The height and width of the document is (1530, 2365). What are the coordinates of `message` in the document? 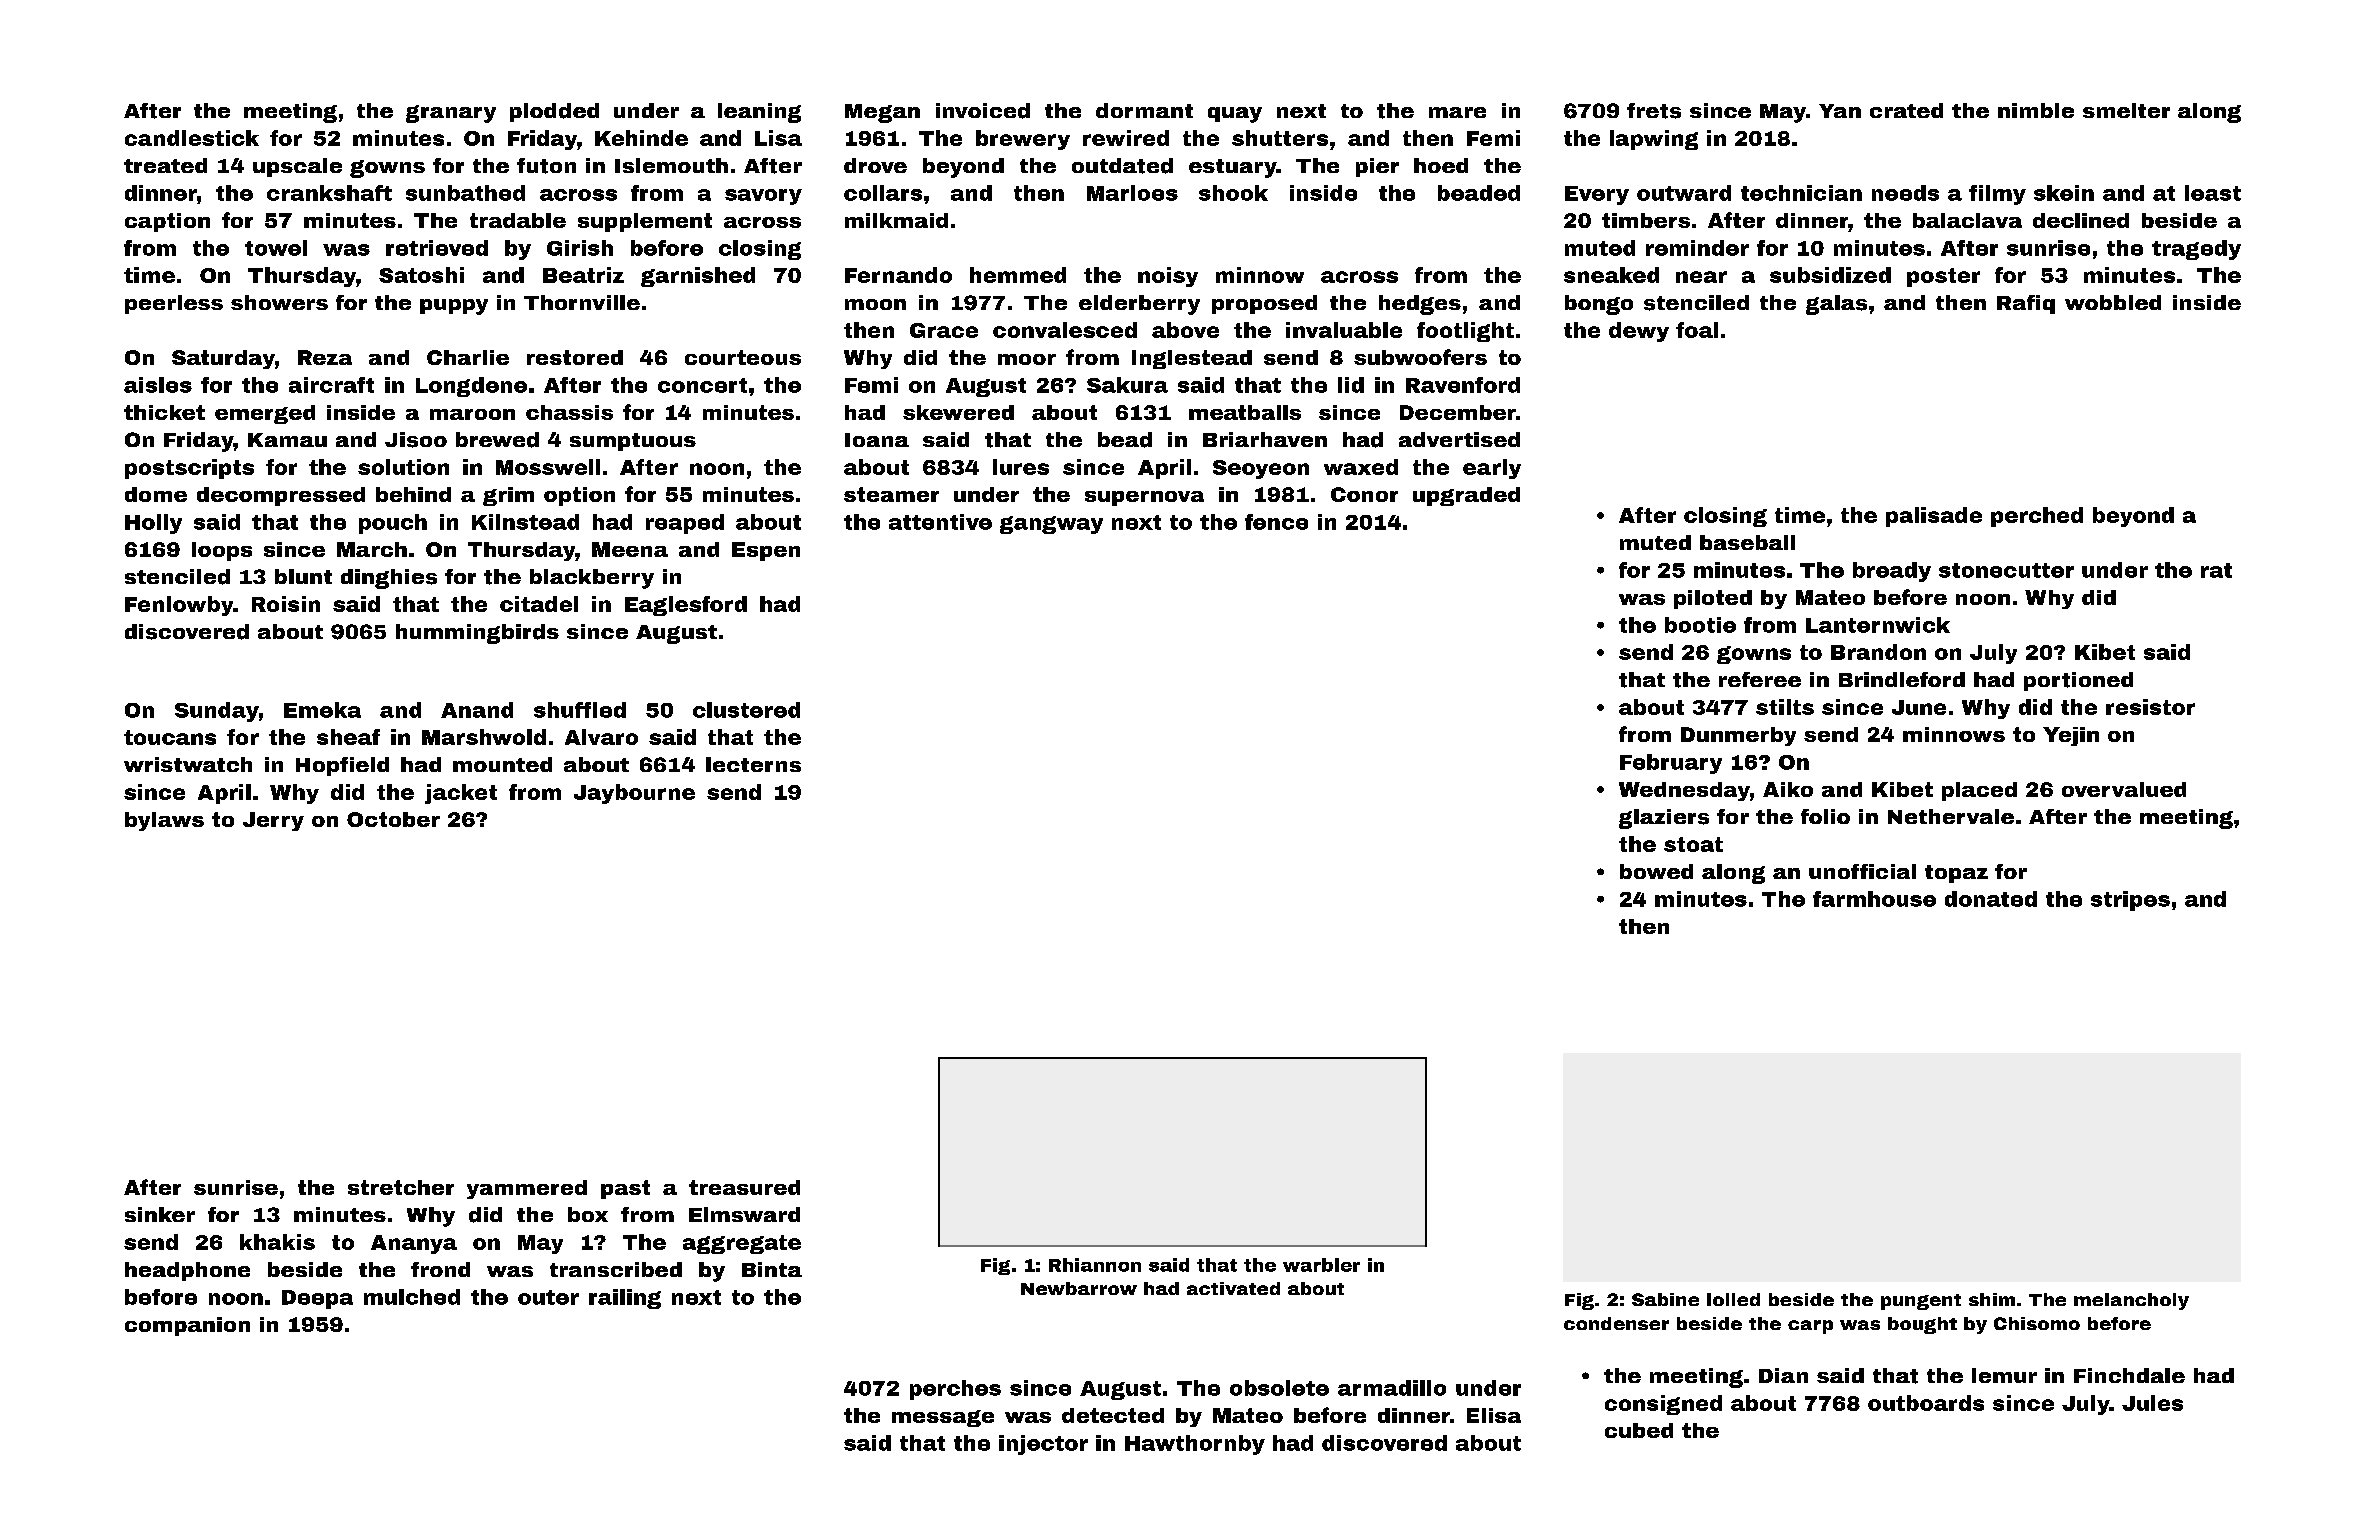 It's located at (943, 1418).
